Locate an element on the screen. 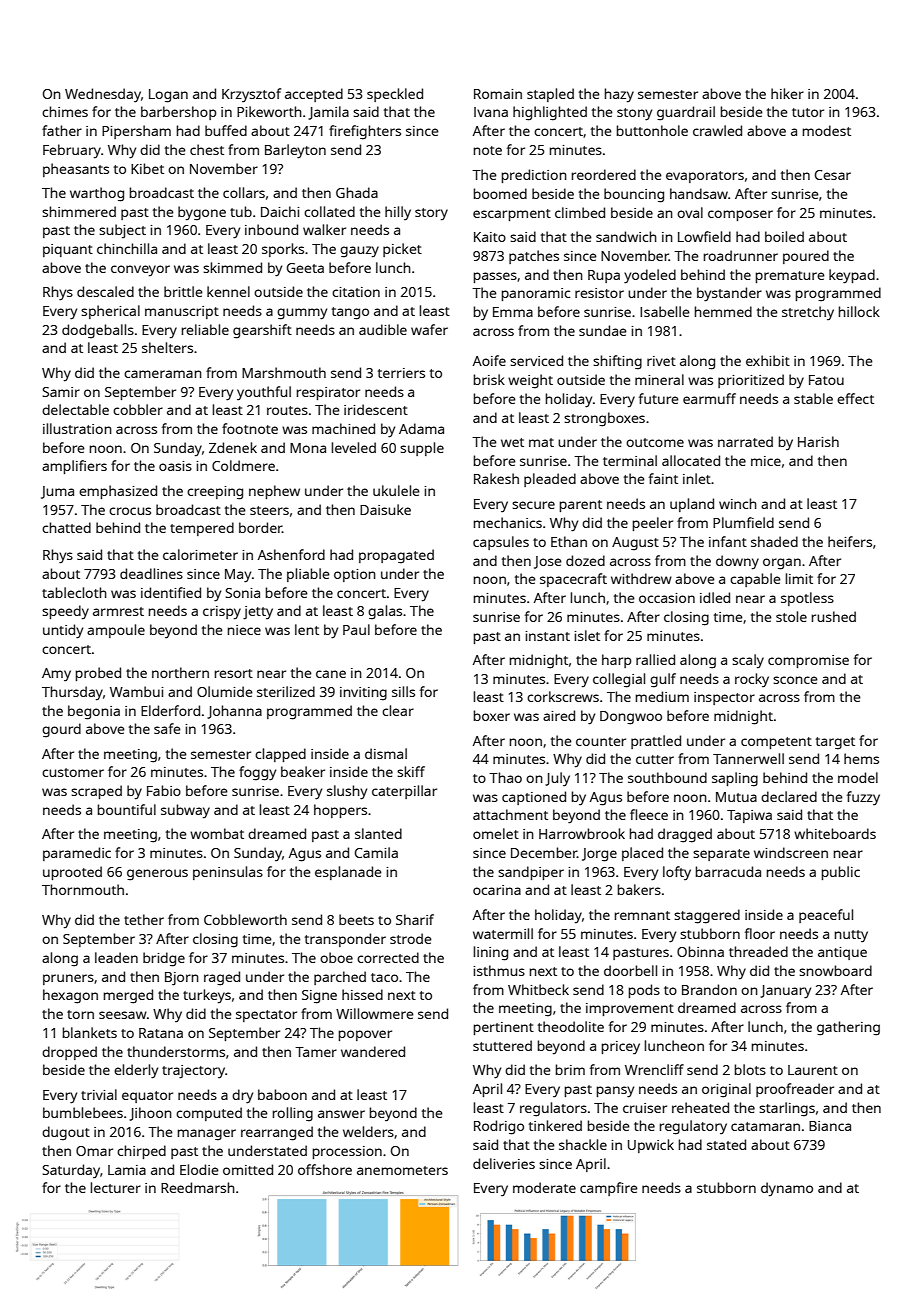  keypad is located at coordinates (852, 276).
